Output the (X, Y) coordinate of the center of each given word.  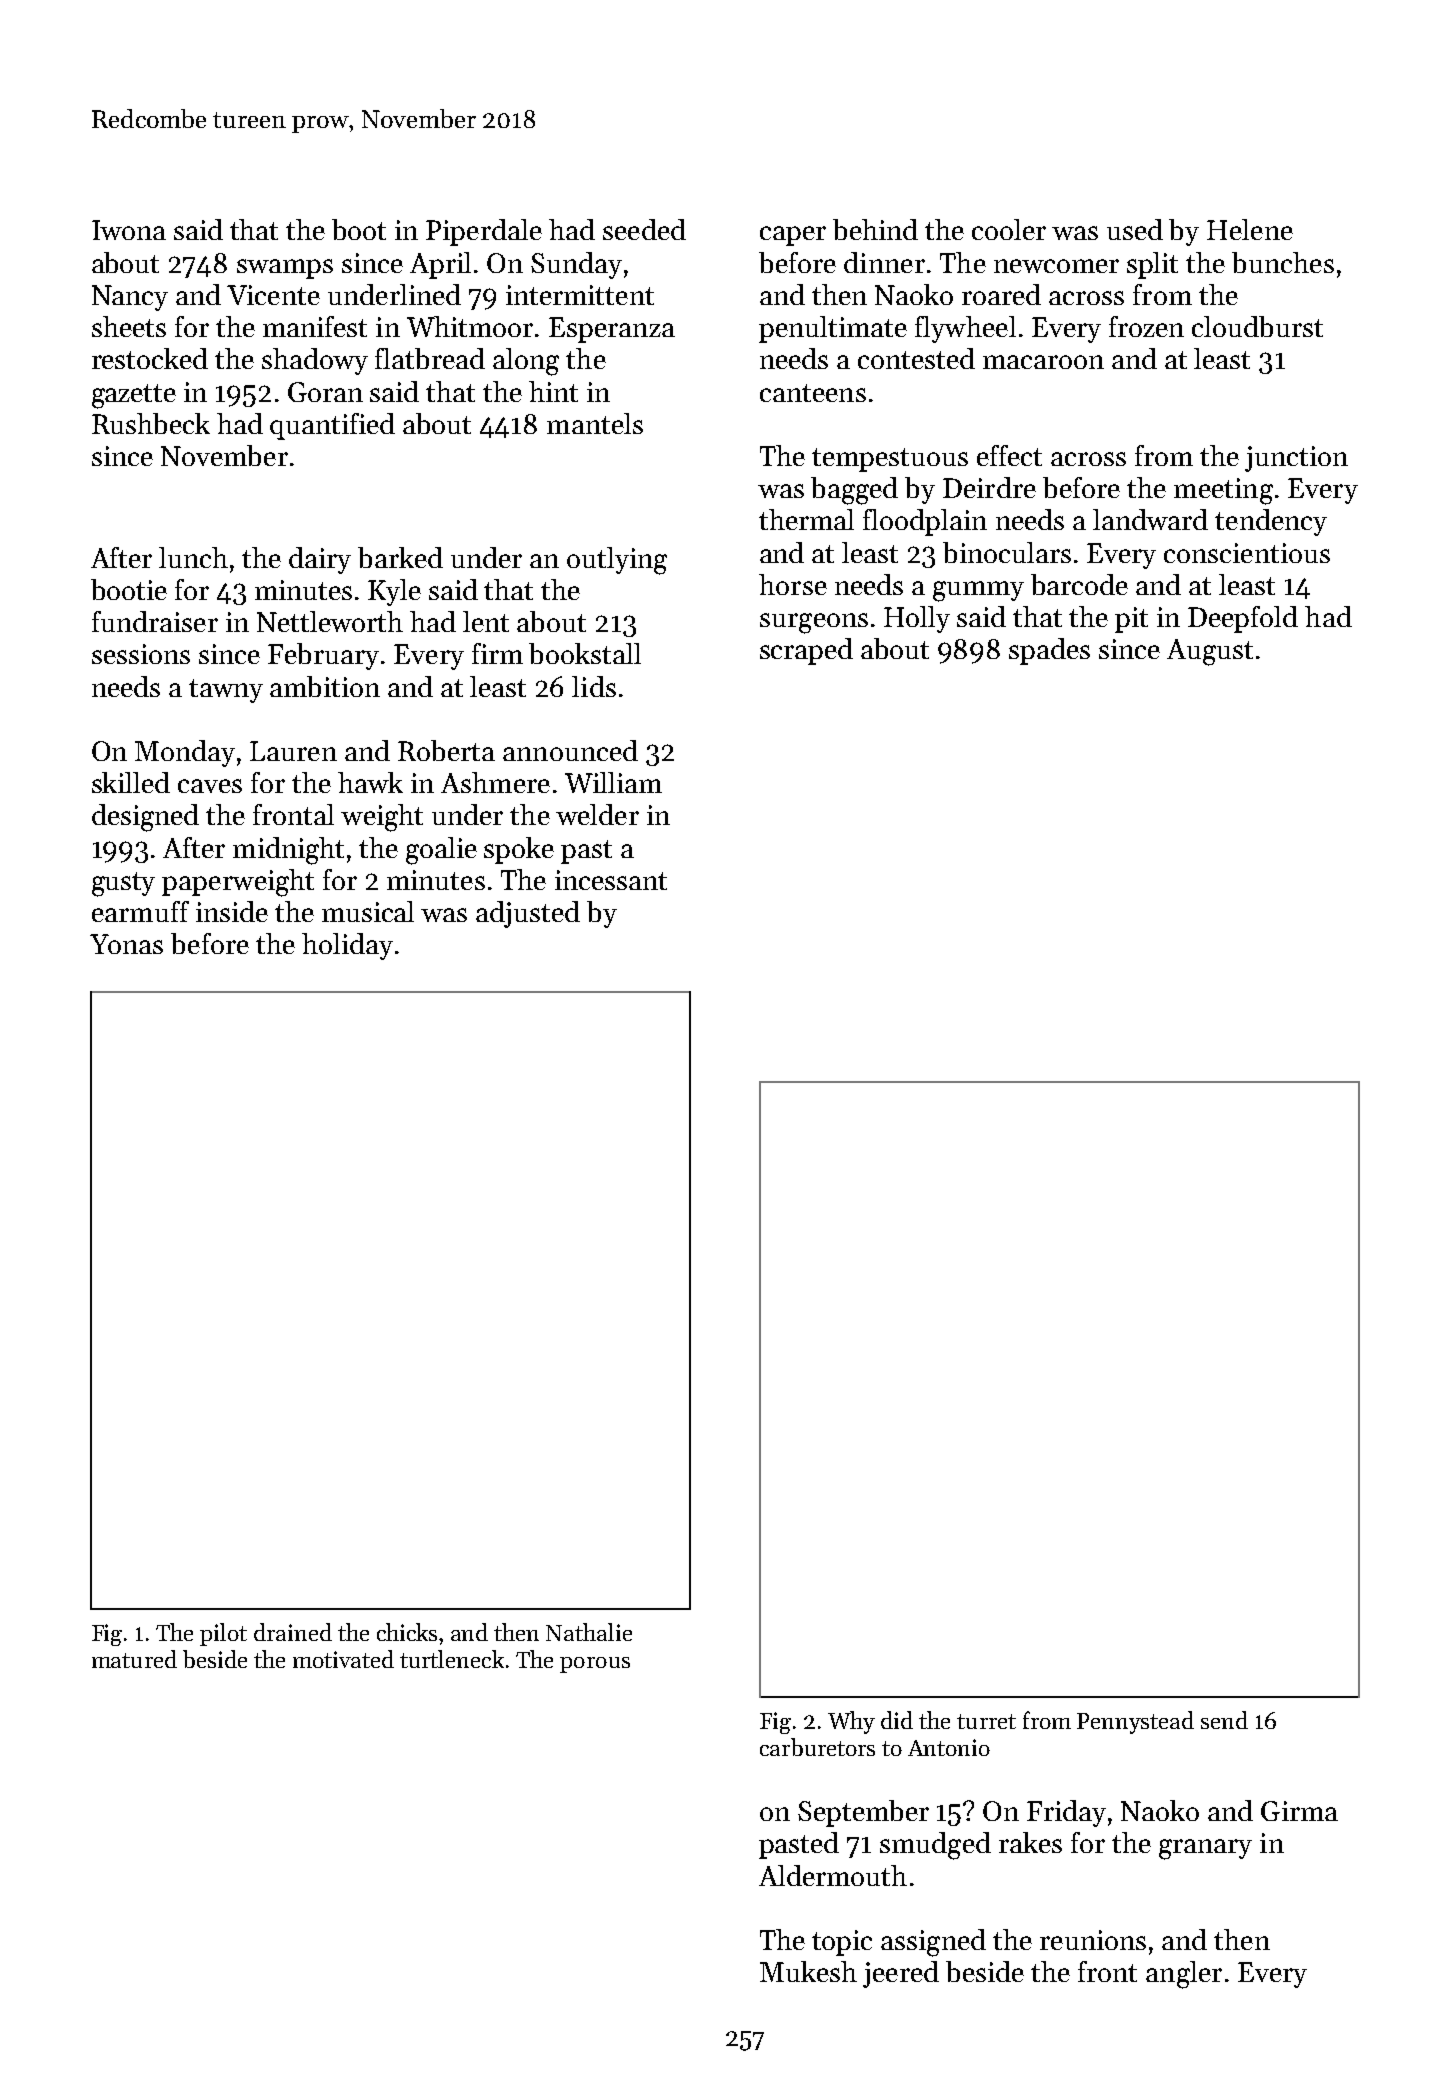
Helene (1250, 229)
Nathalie (589, 1632)
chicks (407, 1632)
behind (875, 229)
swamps (285, 269)
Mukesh (808, 1971)
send (1224, 1720)
